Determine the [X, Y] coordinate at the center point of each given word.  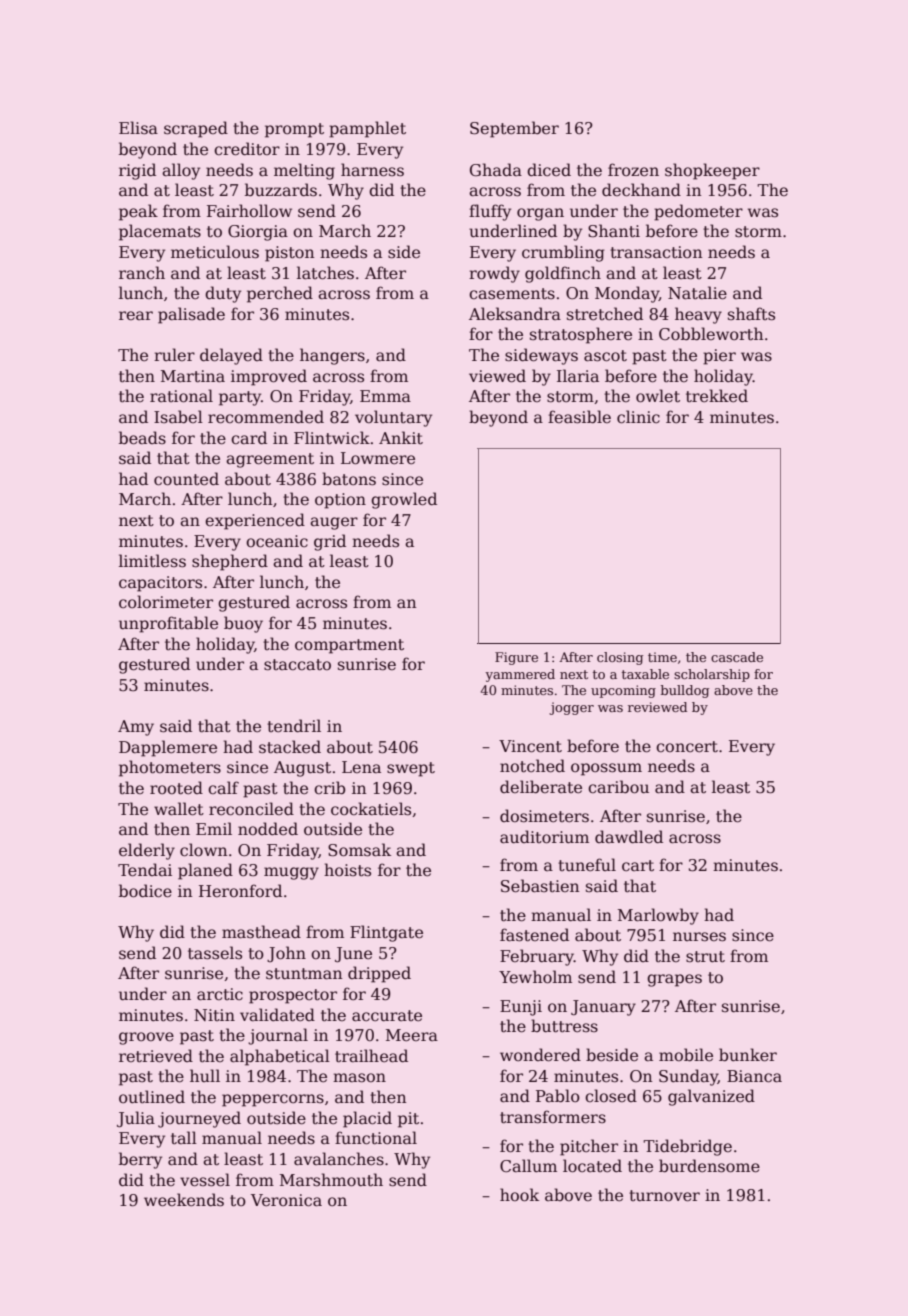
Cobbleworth [711, 334]
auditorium [544, 837]
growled [404, 500]
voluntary [393, 418]
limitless [152, 561]
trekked [717, 395]
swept [411, 769]
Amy [136, 728]
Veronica [286, 1200]
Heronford [240, 890]
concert [687, 746]
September [514, 129]
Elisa [138, 128]
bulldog [685, 691]
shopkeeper [712, 171]
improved [269, 377]
